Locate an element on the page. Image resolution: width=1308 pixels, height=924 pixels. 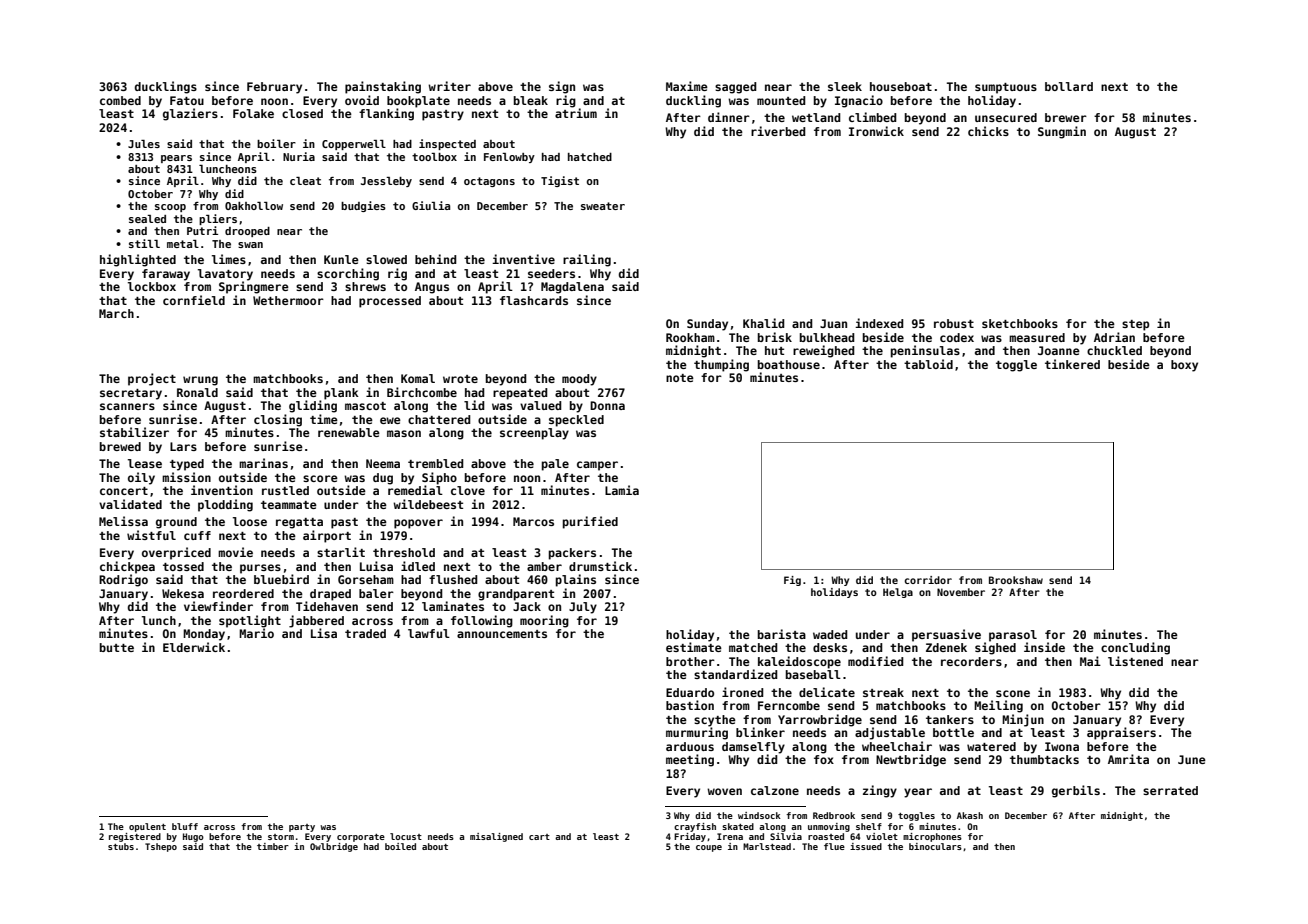
Rookham is located at coordinates (690, 337).
